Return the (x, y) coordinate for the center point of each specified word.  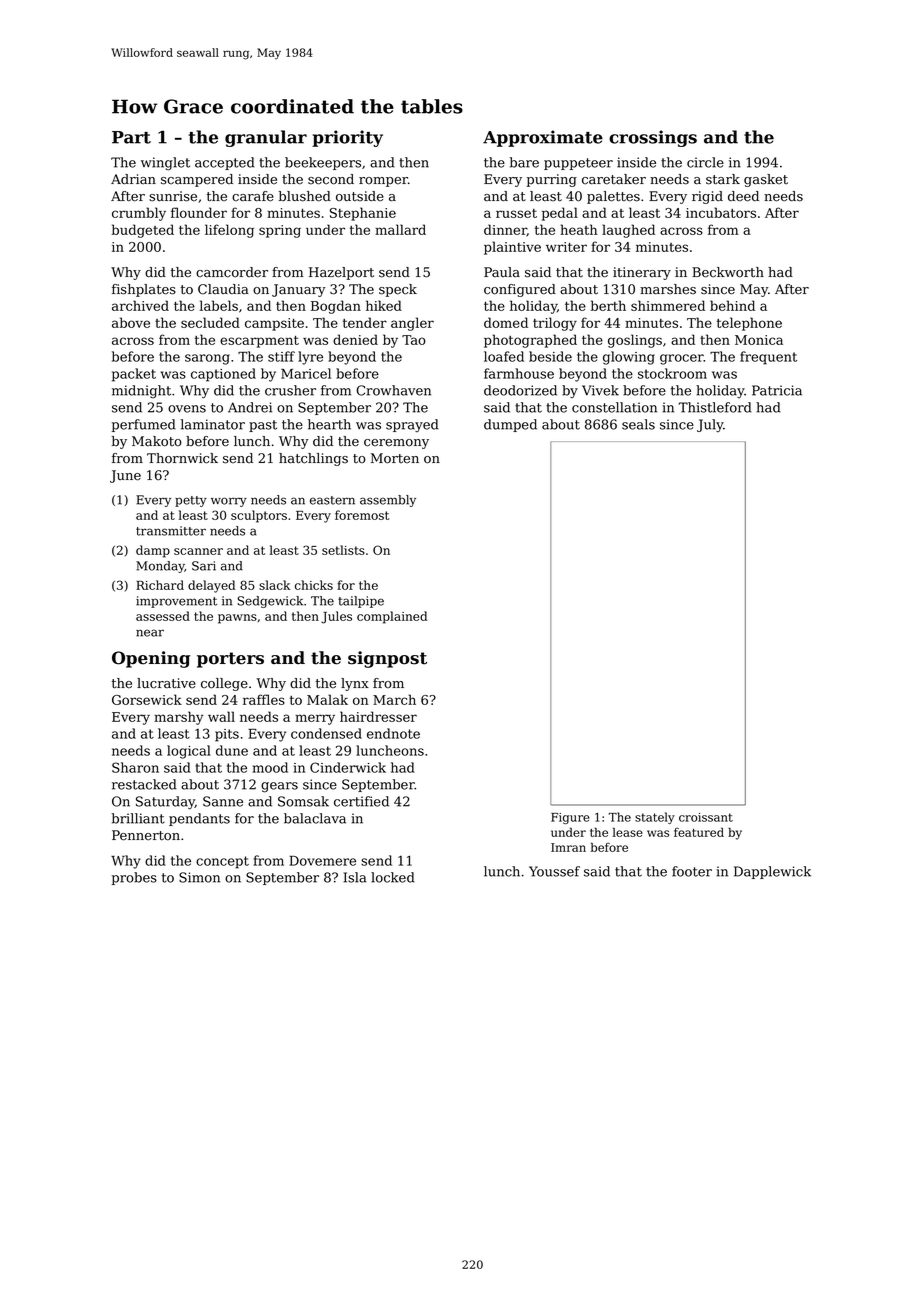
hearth (329, 424)
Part (131, 137)
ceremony (396, 444)
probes (134, 878)
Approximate (543, 138)
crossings (653, 138)
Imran (568, 847)
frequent (768, 358)
